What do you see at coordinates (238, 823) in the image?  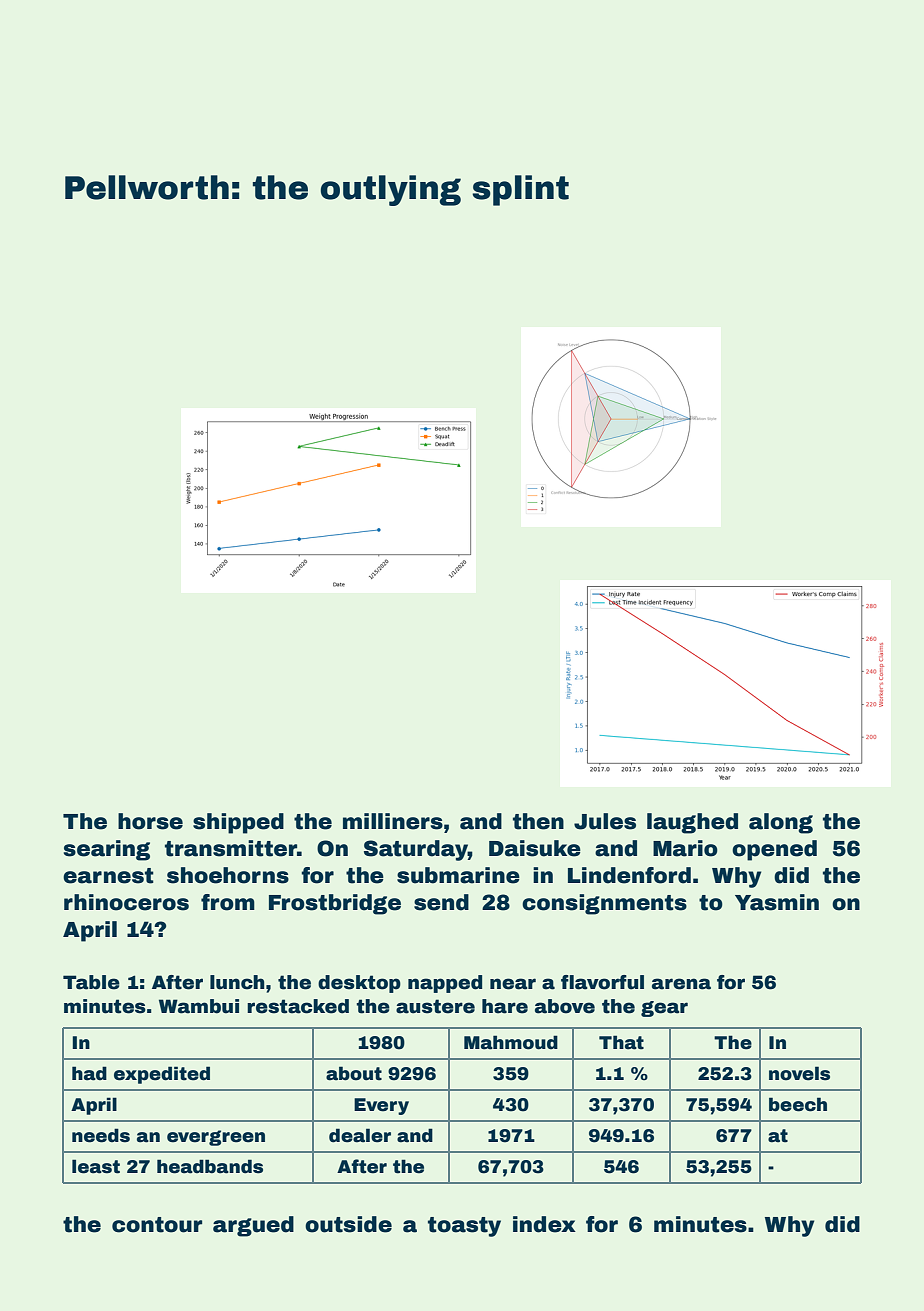 I see `shipped` at bounding box center [238, 823].
